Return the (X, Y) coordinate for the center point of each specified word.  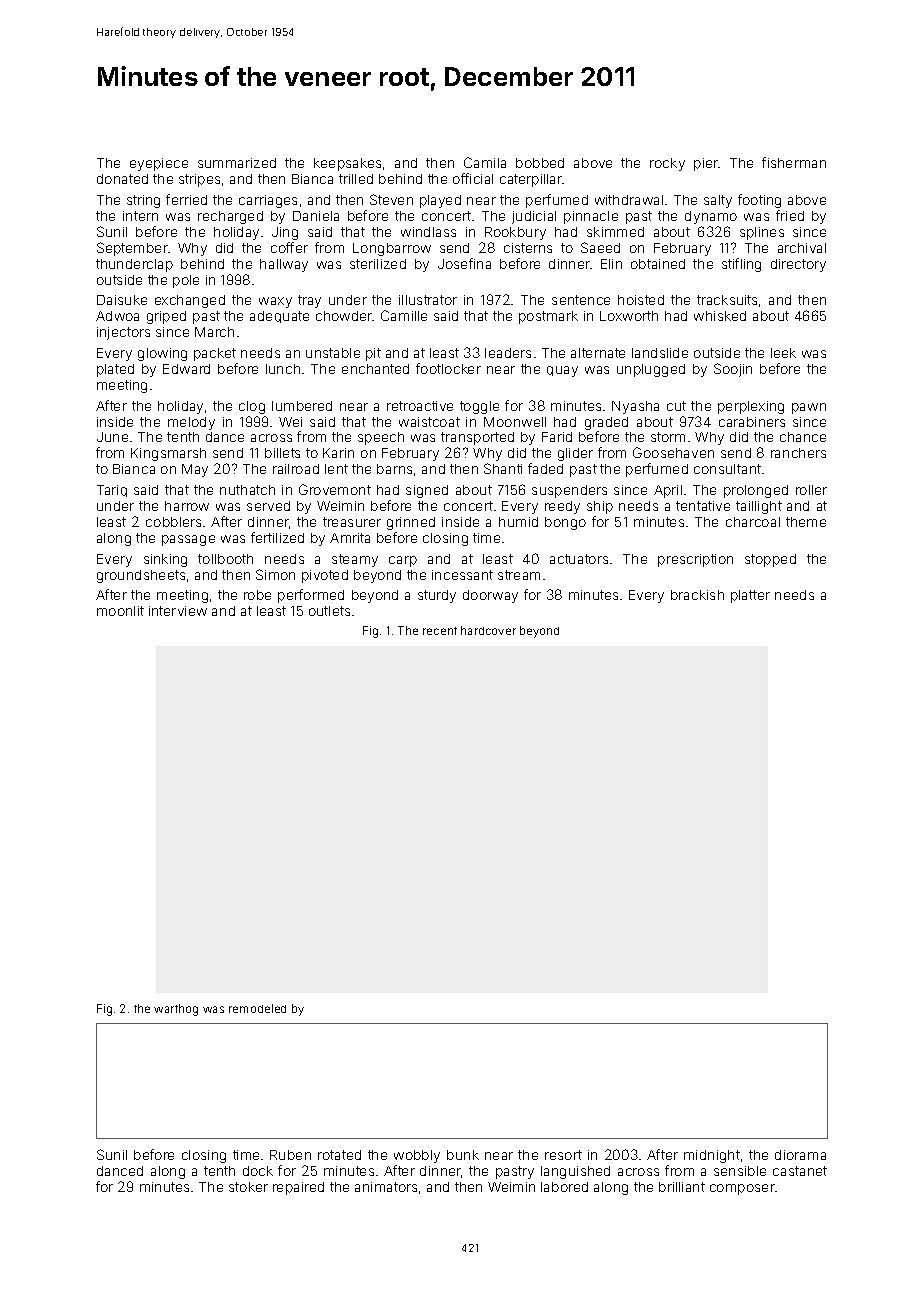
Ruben (290, 1155)
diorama (800, 1155)
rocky (667, 164)
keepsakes (347, 164)
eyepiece (159, 164)
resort (563, 1155)
